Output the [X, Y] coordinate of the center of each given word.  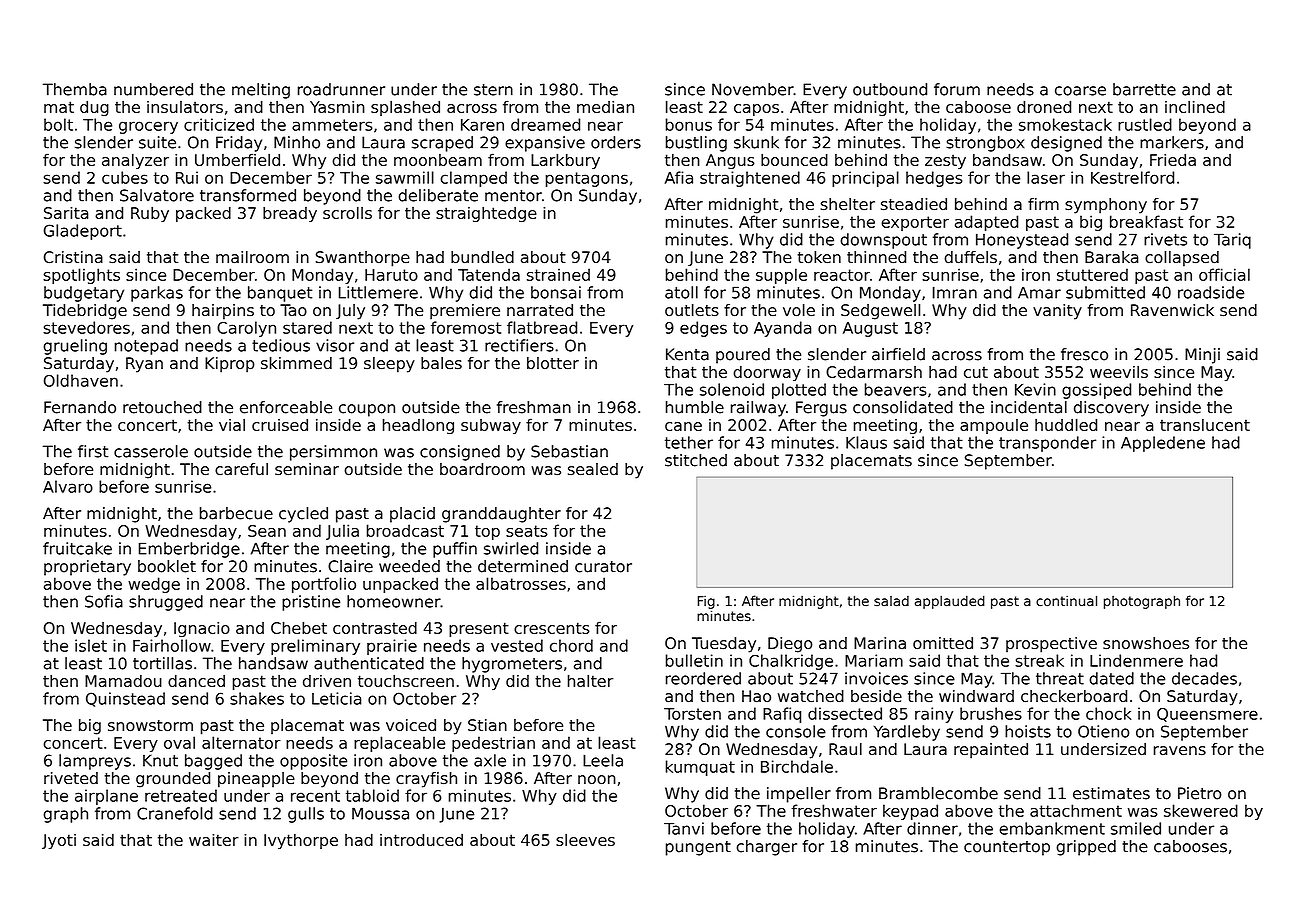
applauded [950, 602]
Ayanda [782, 329]
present [479, 629]
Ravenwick [1172, 310]
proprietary [87, 568]
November [753, 89]
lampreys [95, 762]
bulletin [694, 660]
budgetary [84, 294]
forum [957, 89]
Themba [75, 89]
